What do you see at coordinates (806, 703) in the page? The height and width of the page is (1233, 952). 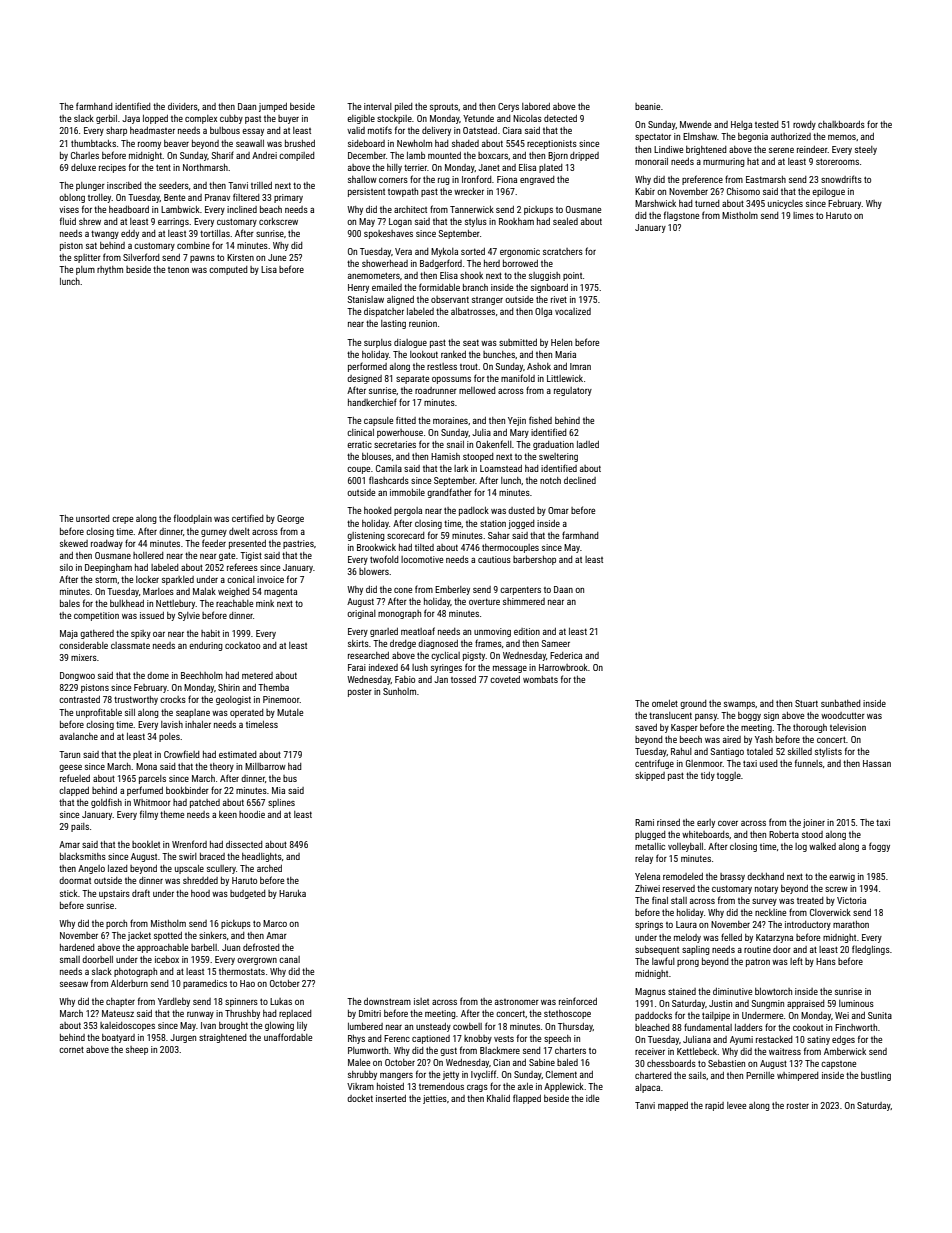 I see `Stuart` at bounding box center [806, 703].
